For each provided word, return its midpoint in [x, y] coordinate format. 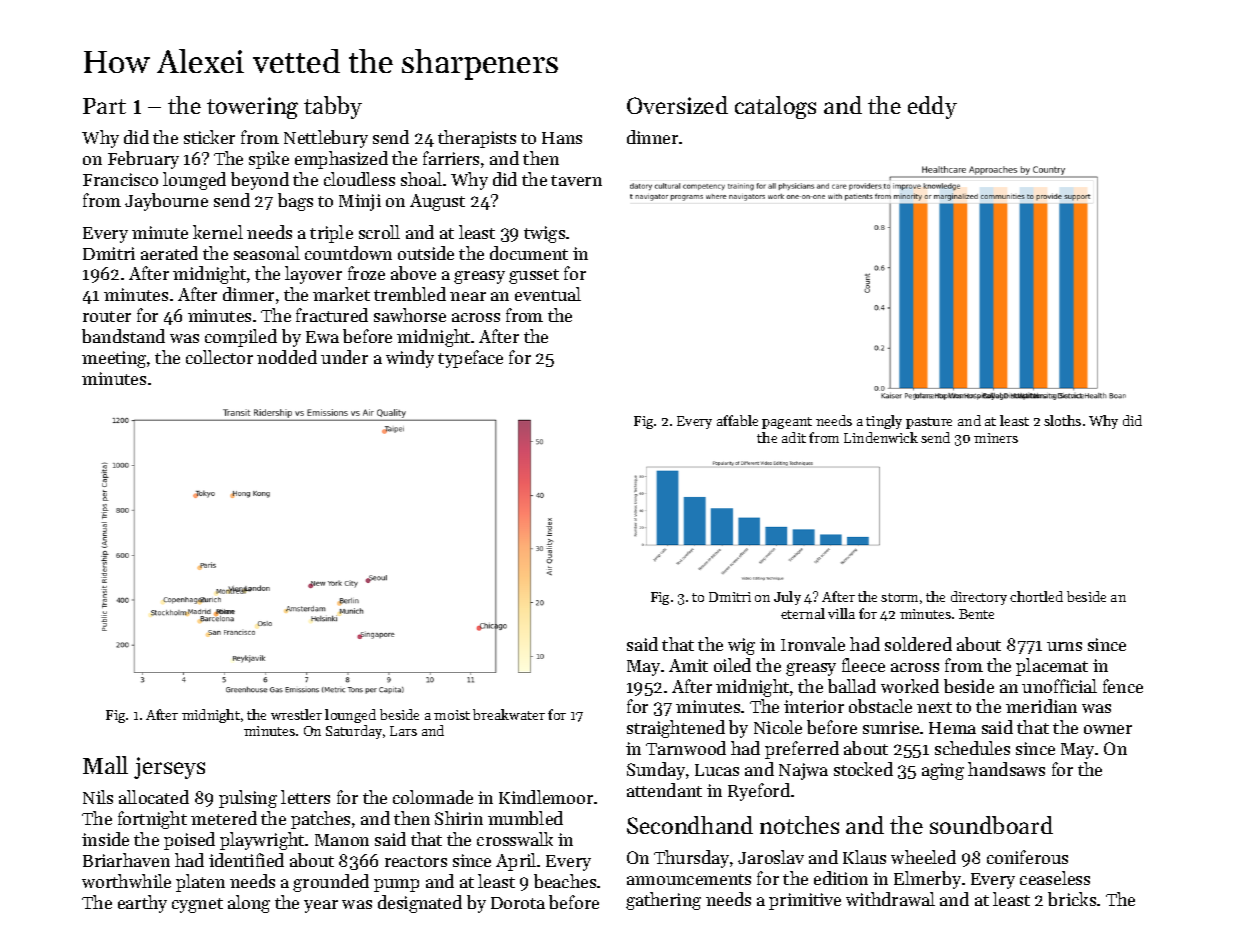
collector [219, 357]
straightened [676, 729]
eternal [803, 613]
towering [252, 108]
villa [841, 613]
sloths [1062, 420]
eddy [932, 107]
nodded [287, 357]
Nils [98, 797]
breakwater [509, 714]
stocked [863, 769]
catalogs [775, 107]
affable [737, 420]
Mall [105, 765]
